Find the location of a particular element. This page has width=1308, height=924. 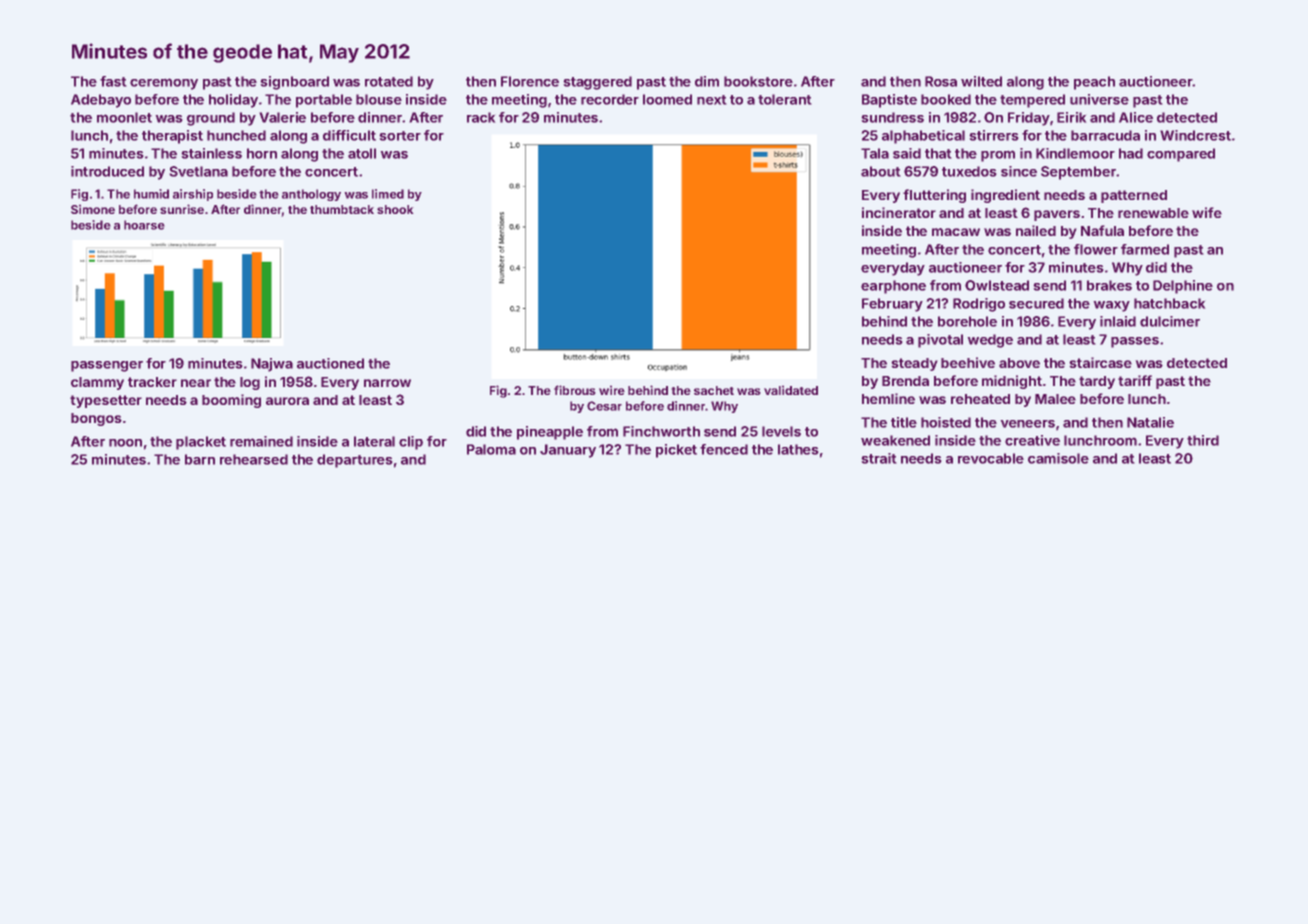

Tala is located at coordinates (875, 153).
